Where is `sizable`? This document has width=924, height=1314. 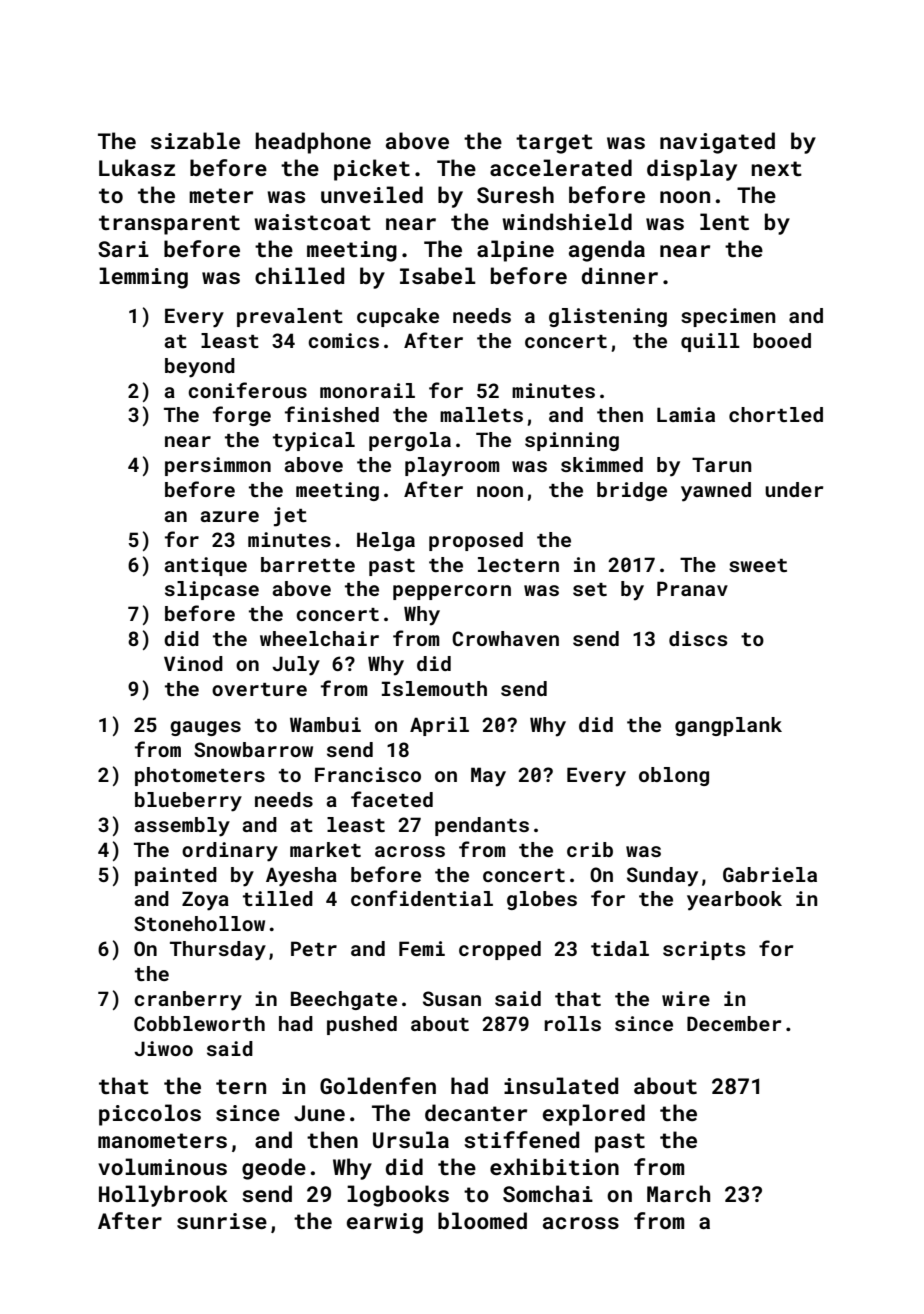 sizable is located at coordinates (195, 140).
